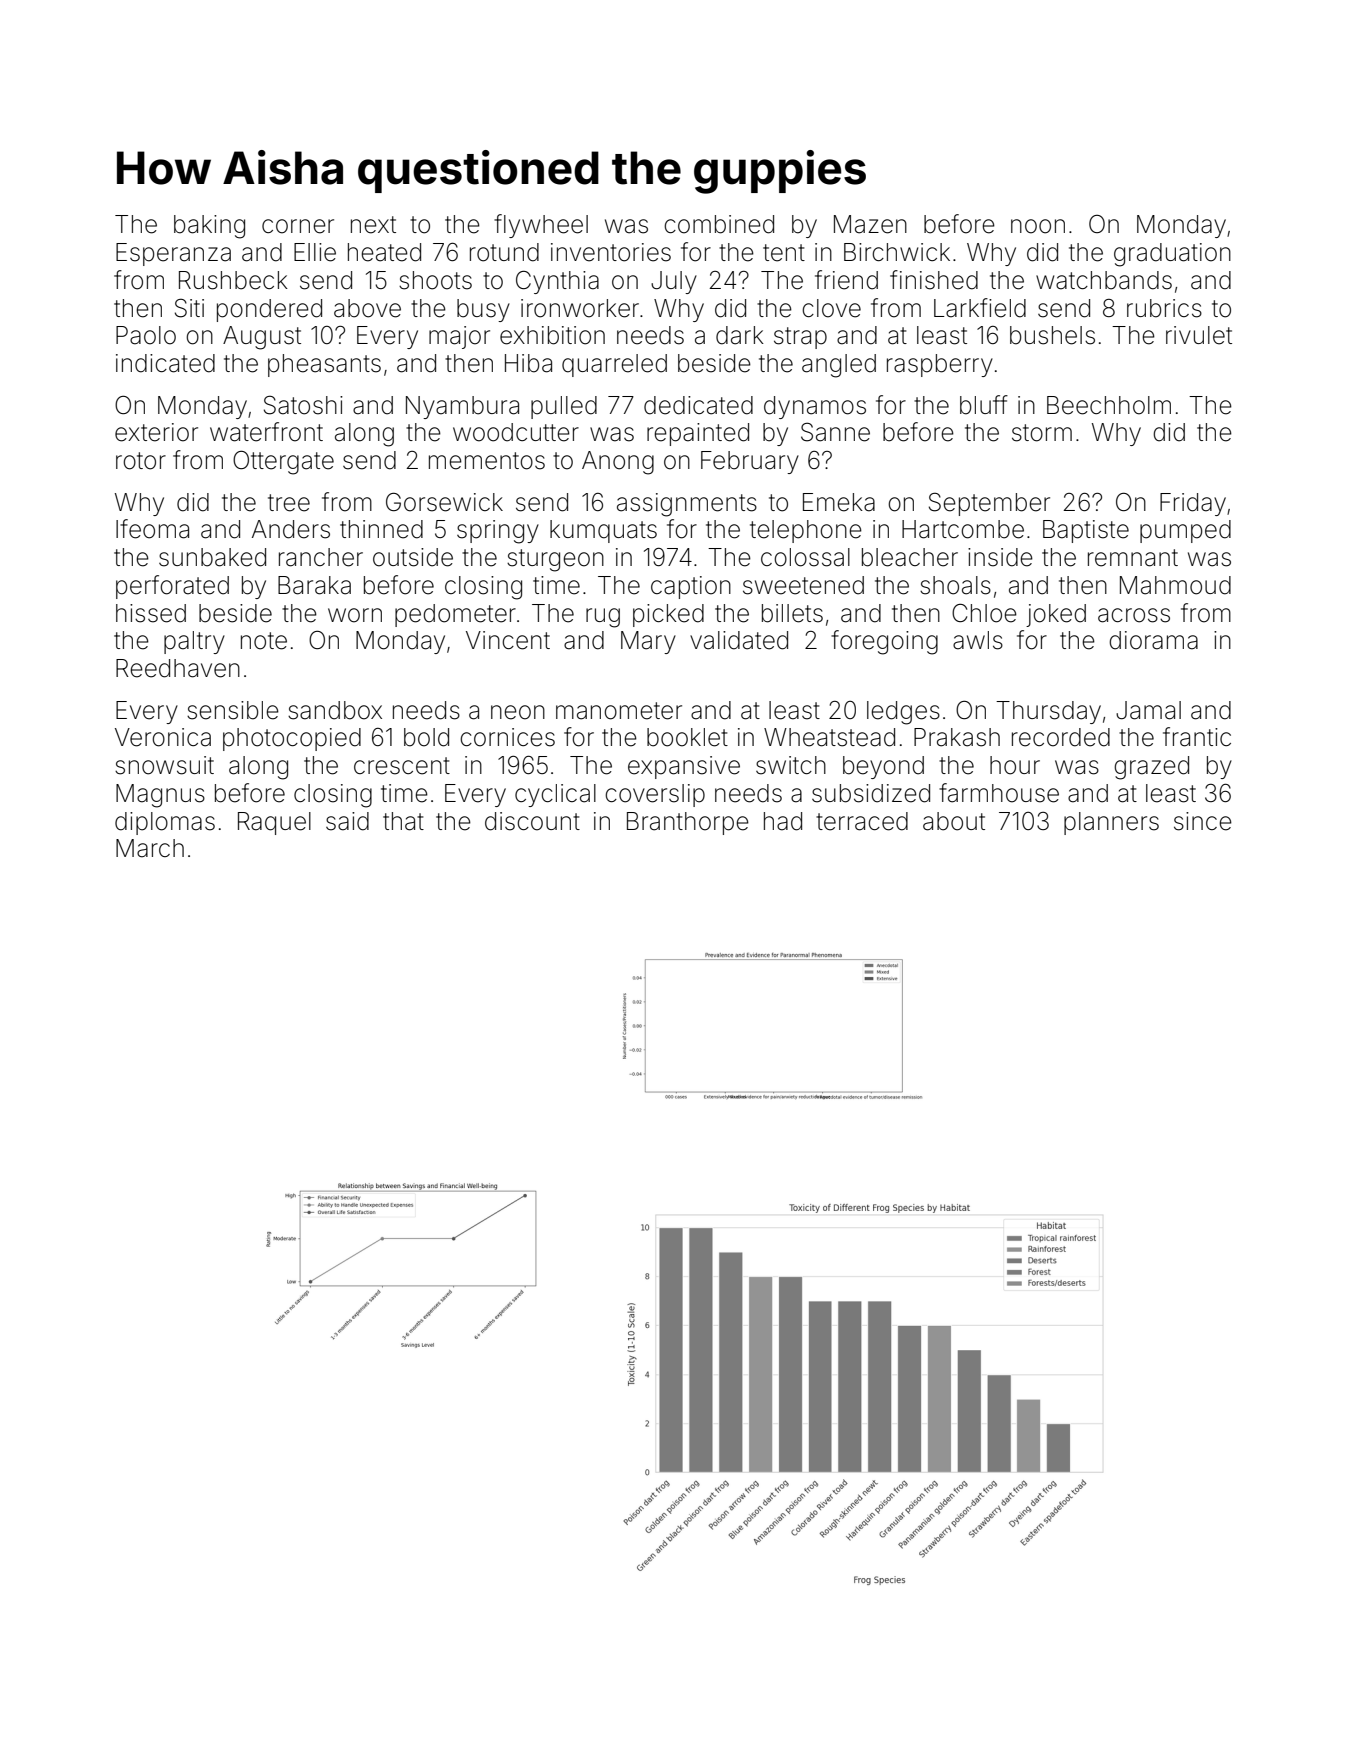 This page has width=1347, height=1743. Describe the element at coordinates (274, 823) in the page. I see `Raquel` at that location.
